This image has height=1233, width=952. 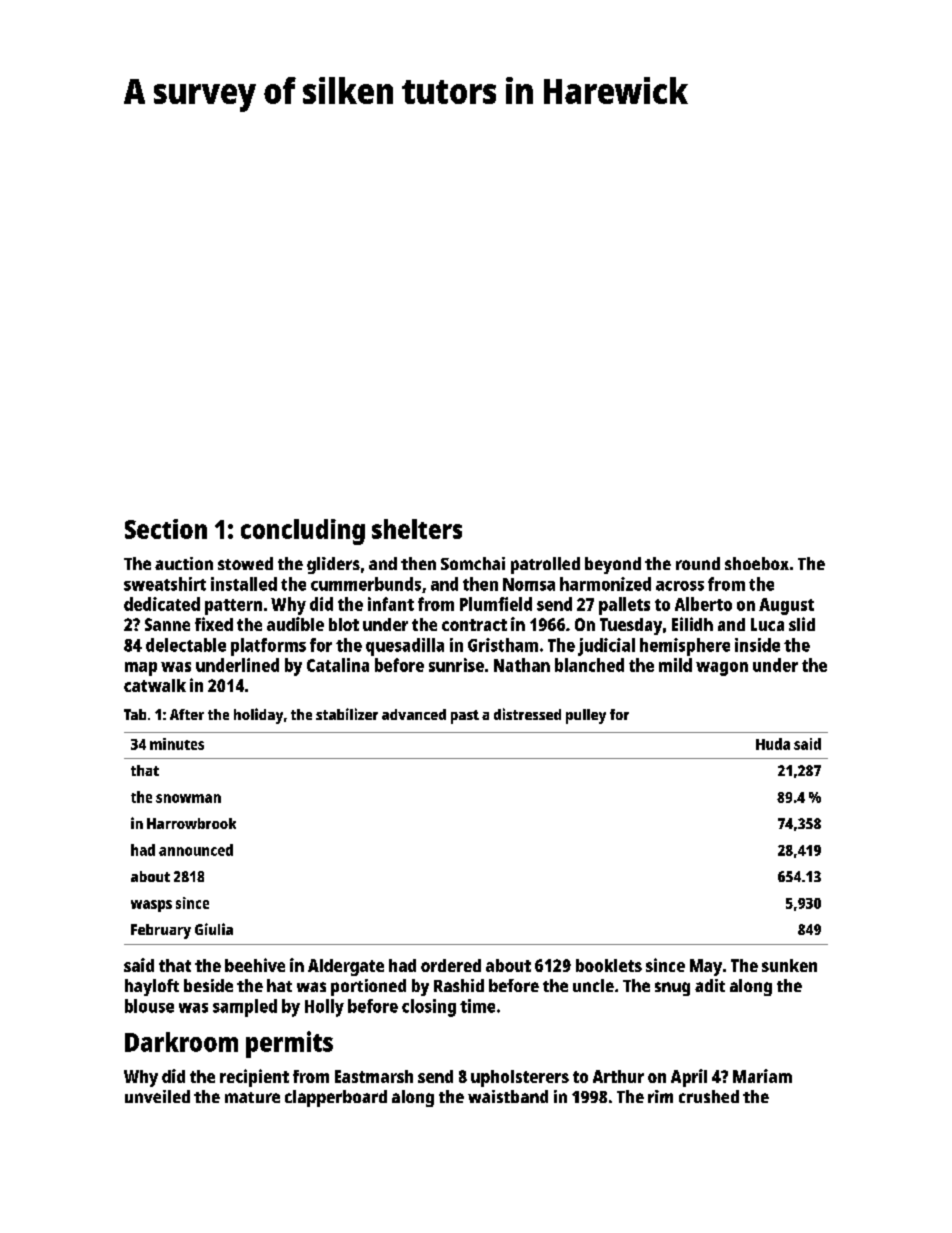 What do you see at coordinates (177, 744) in the image?
I see `minutes` at bounding box center [177, 744].
